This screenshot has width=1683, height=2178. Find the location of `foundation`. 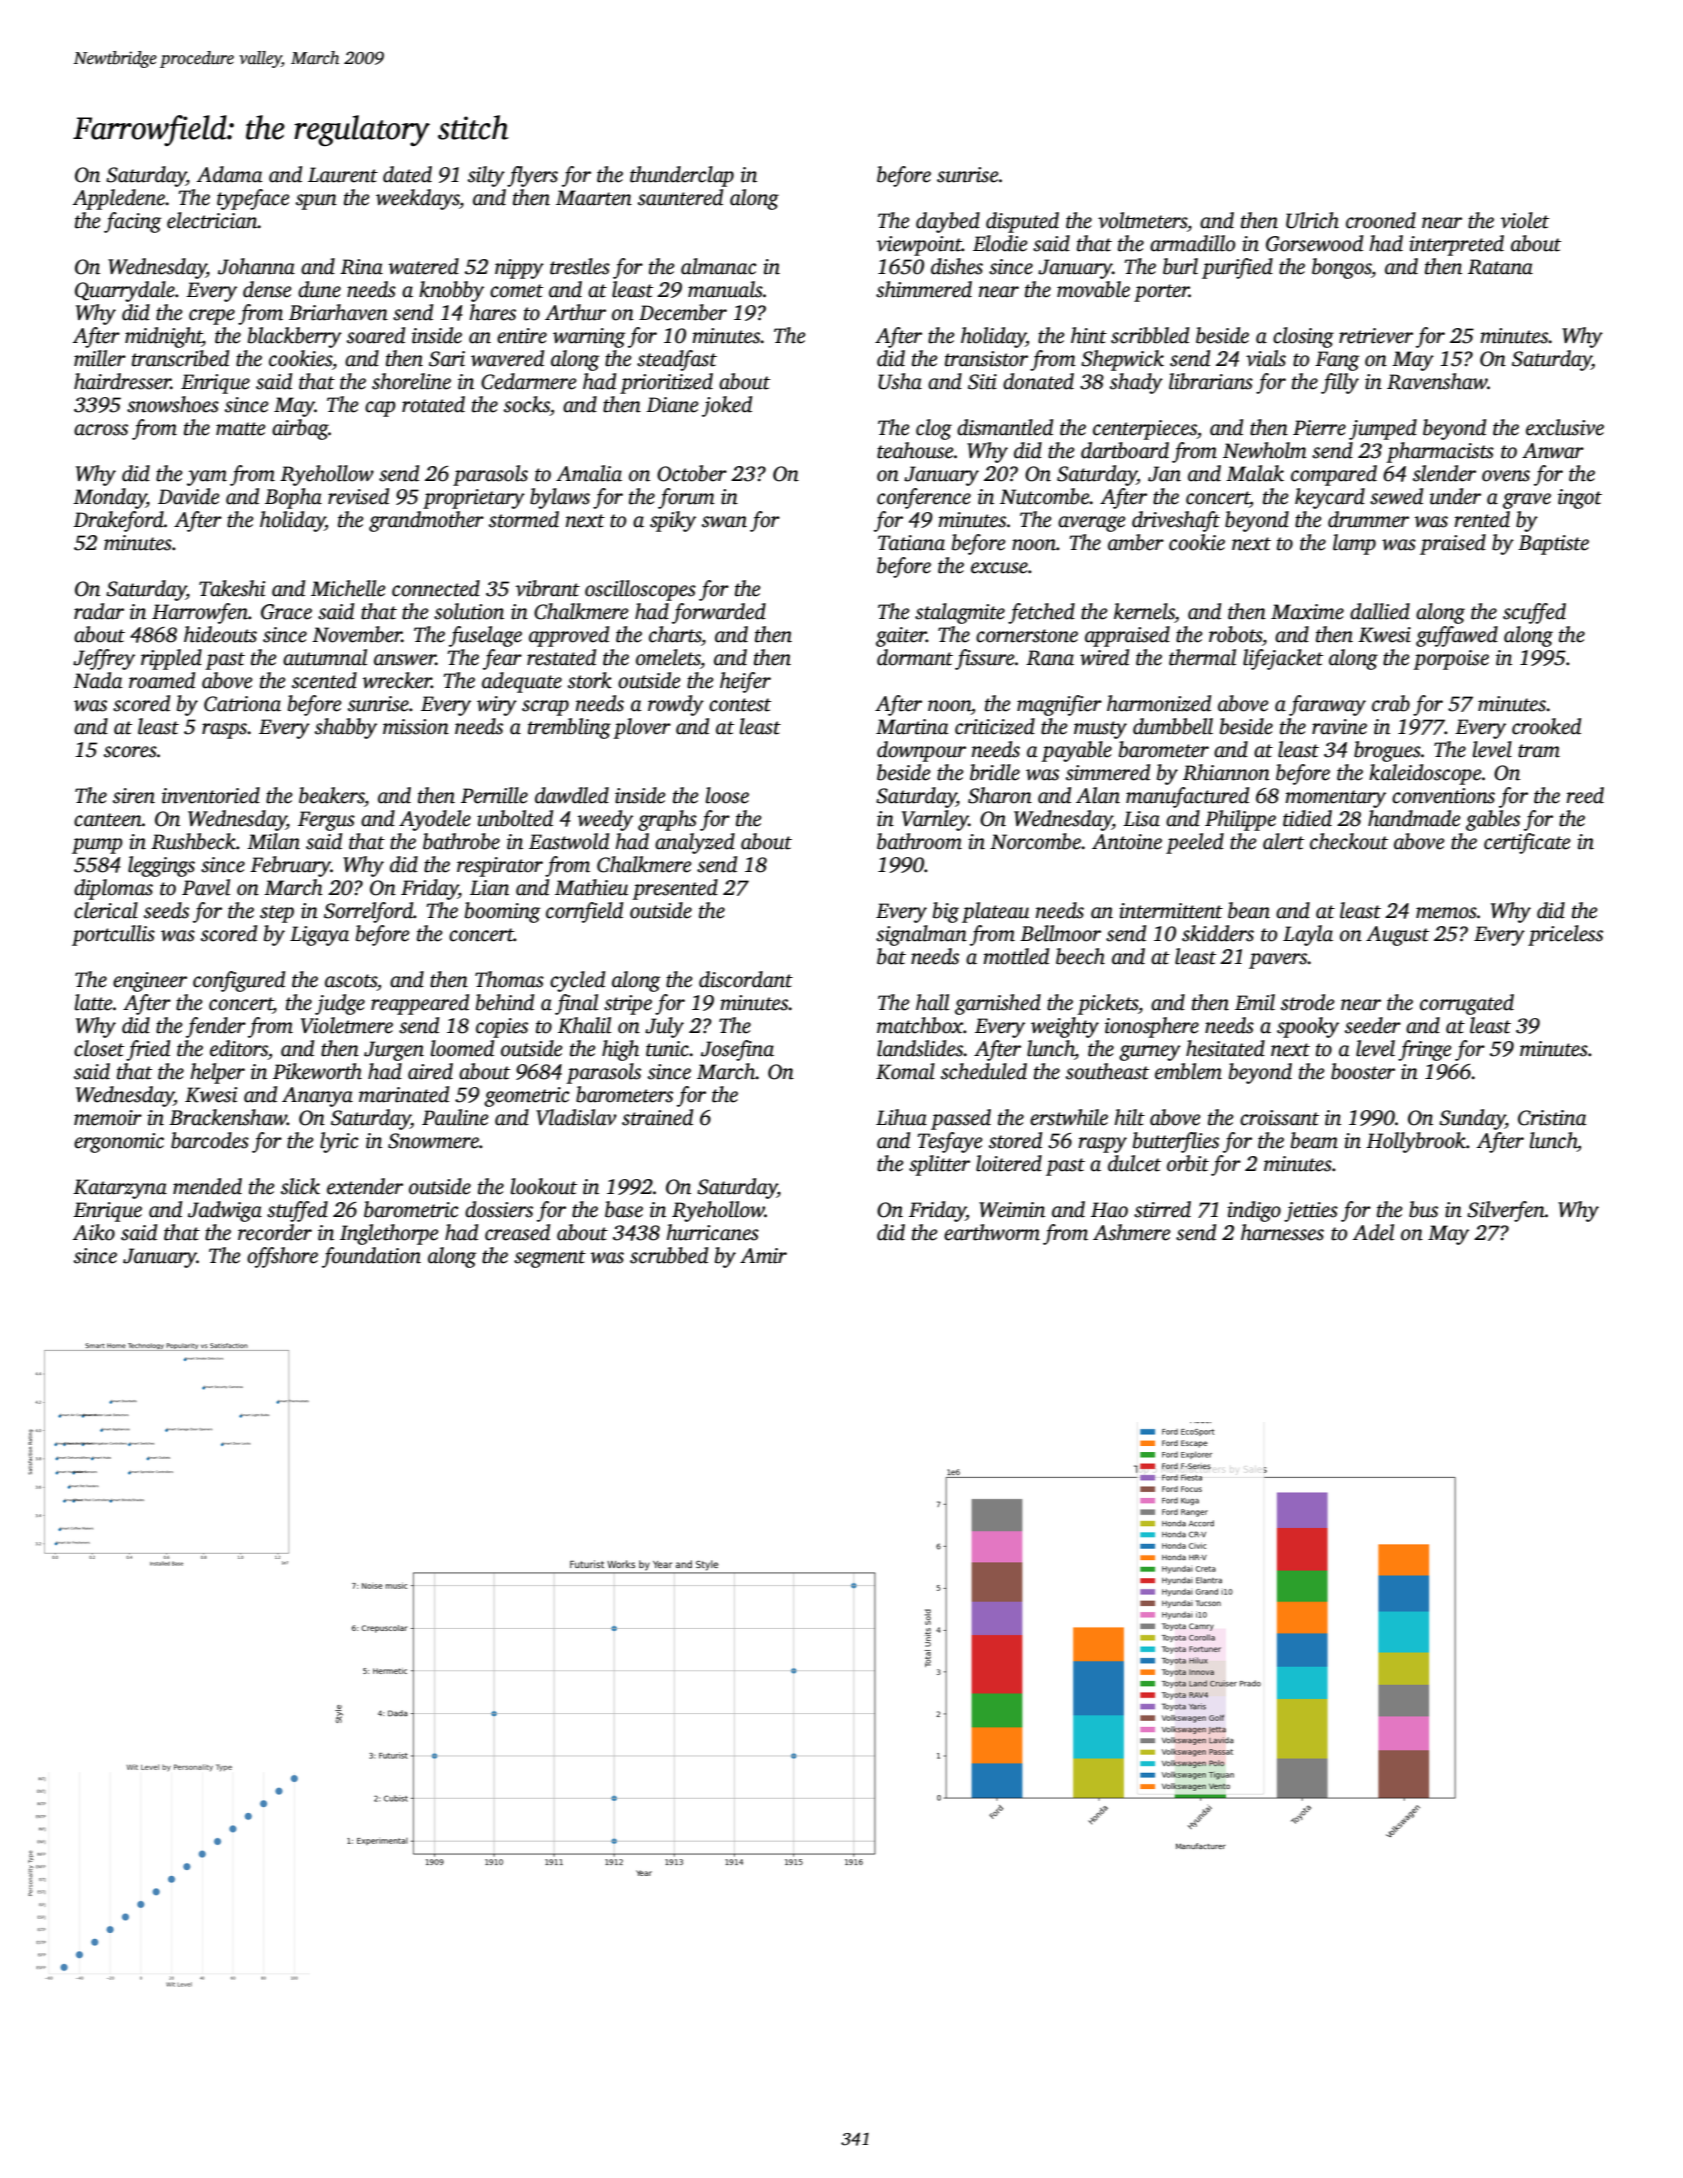

foundation is located at coordinates (371, 1257).
